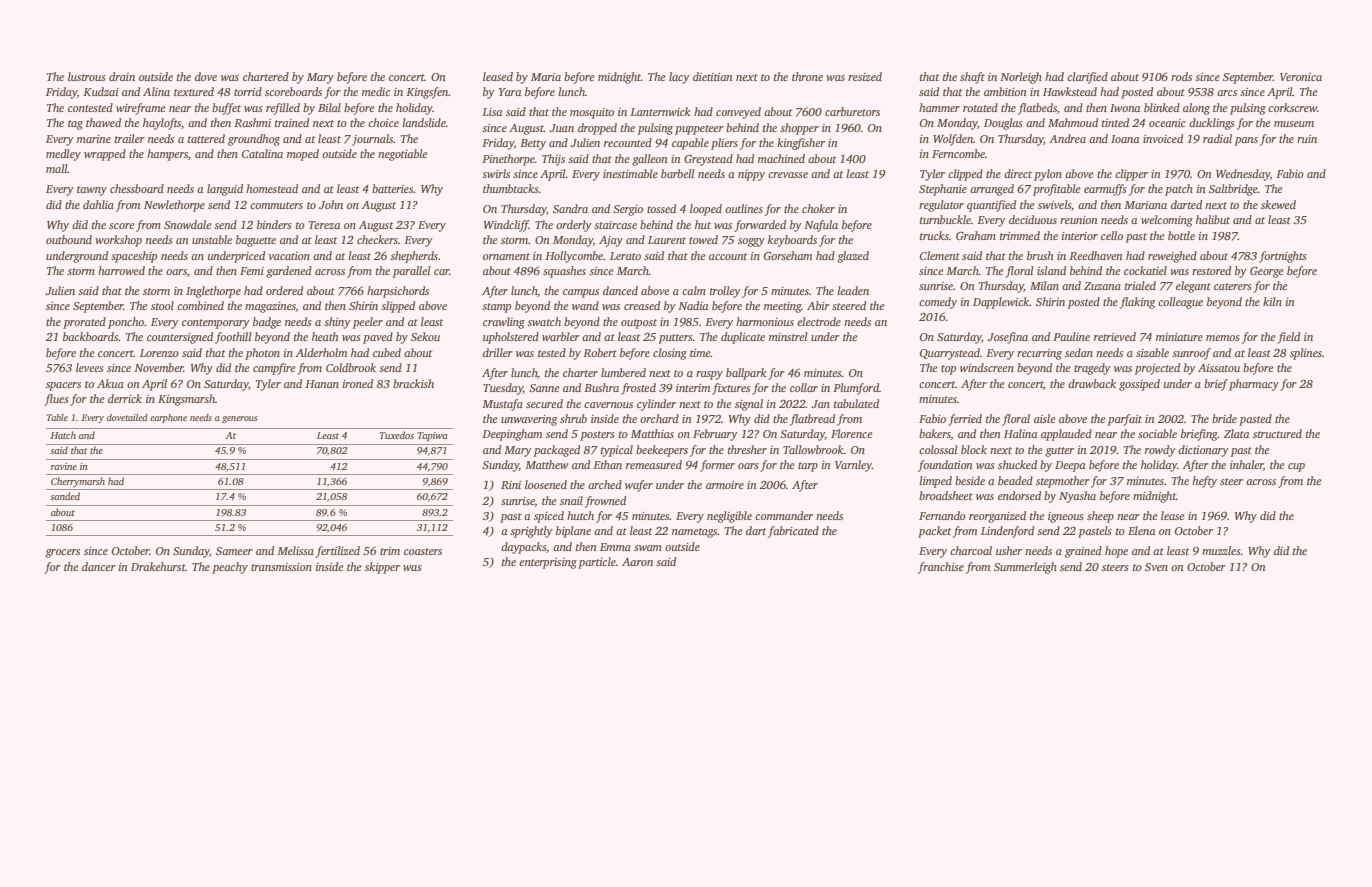 The height and width of the page is (887, 1372). I want to click on Sven, so click(1156, 567).
